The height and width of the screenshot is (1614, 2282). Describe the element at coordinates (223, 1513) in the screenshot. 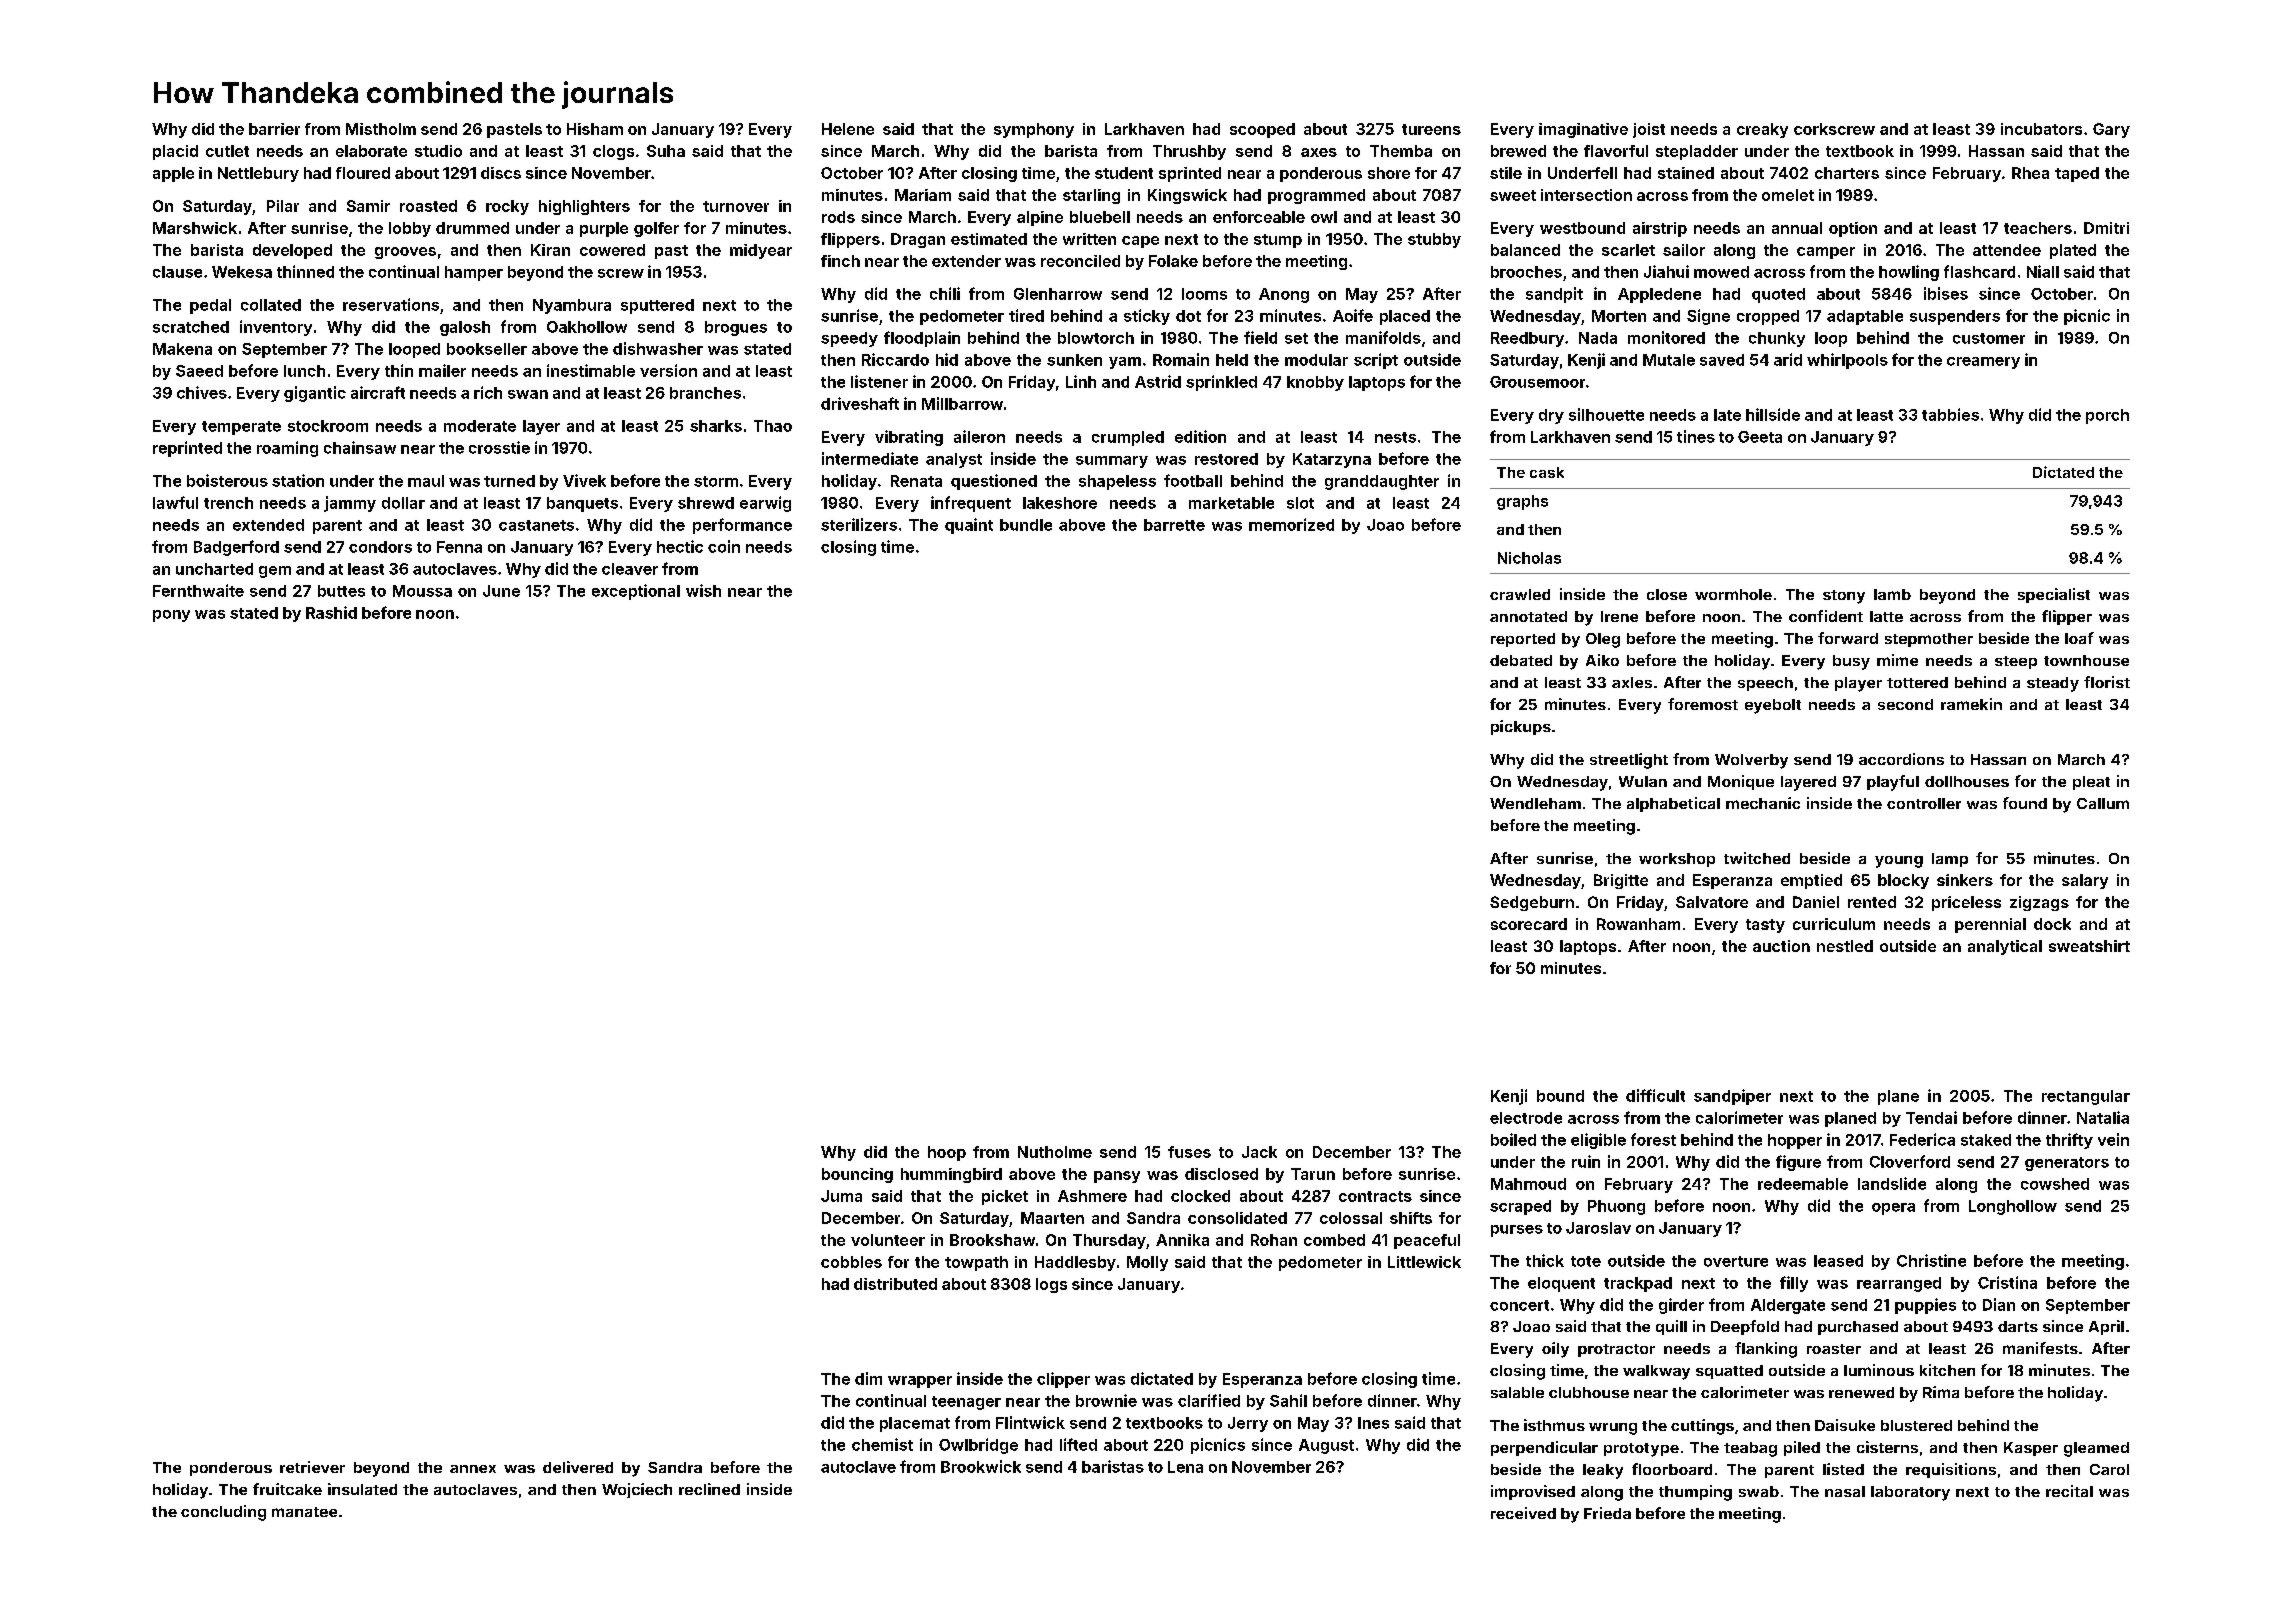

I see `concluding` at that location.
